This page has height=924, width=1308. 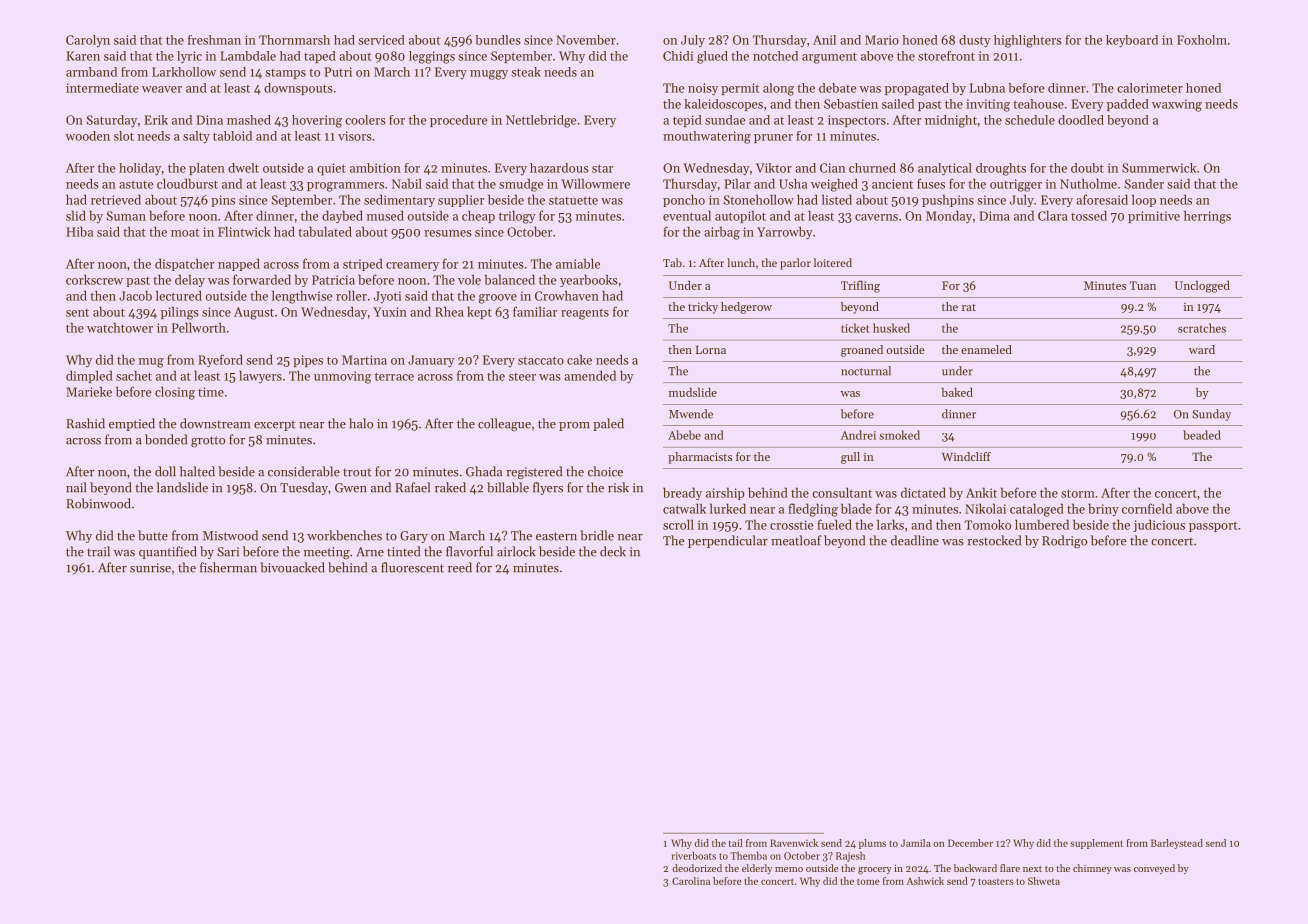 I want to click on Ravenwick, so click(x=794, y=843).
